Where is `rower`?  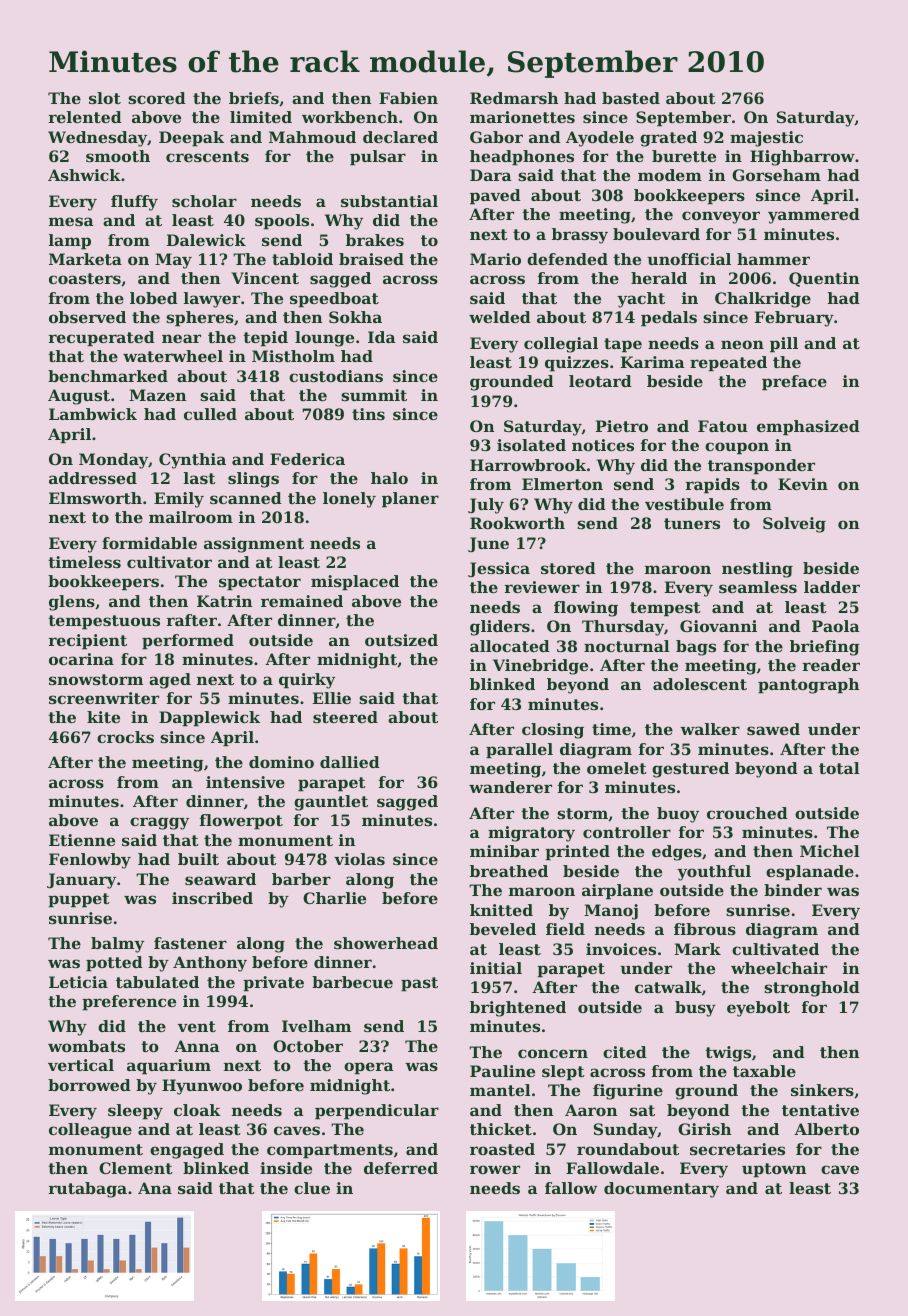
rower is located at coordinates (495, 1169).
